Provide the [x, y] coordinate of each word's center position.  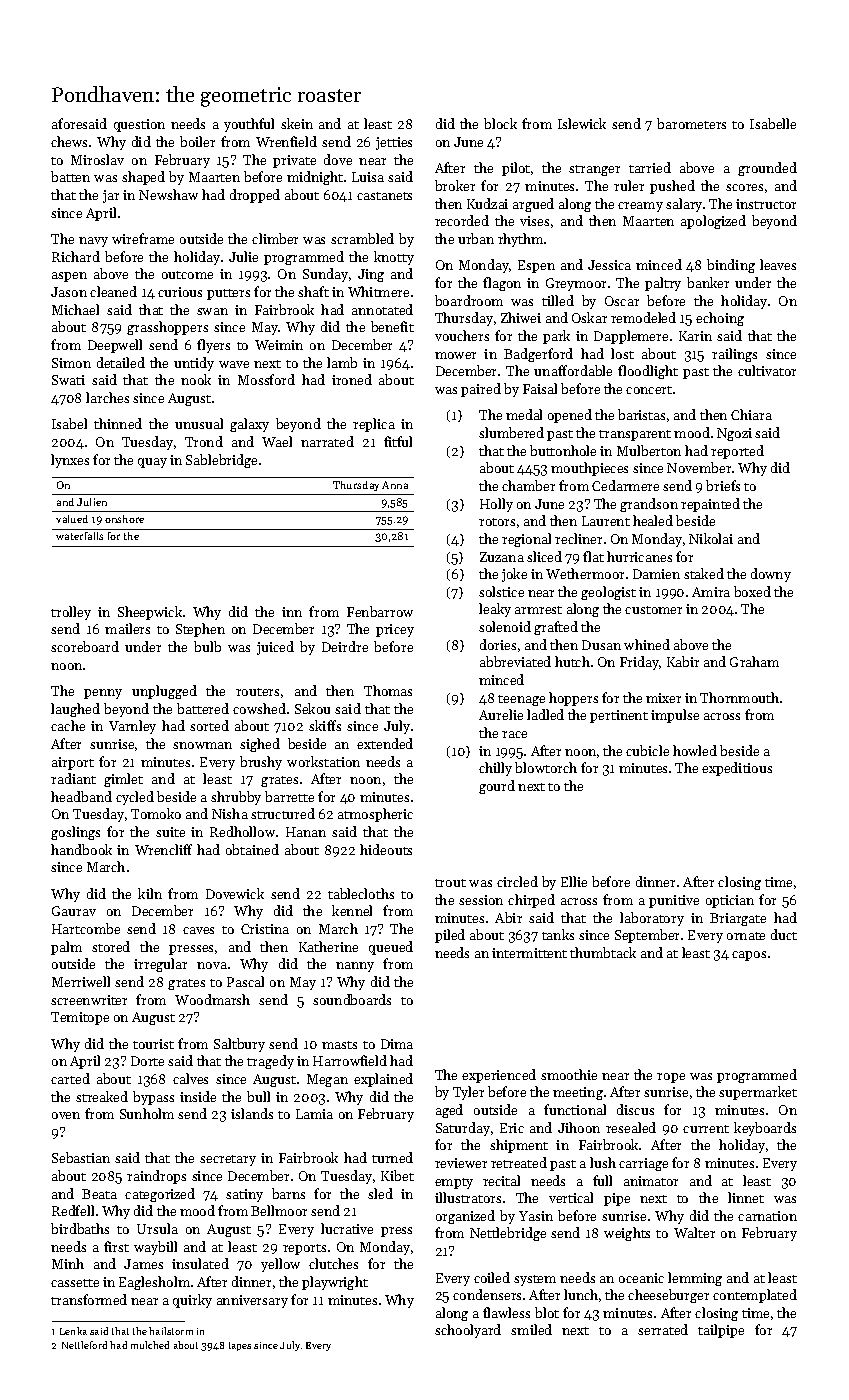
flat [593, 556]
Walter [694, 1232]
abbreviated [515, 661]
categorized [160, 1195]
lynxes [70, 461]
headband [81, 796]
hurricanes [639, 556]
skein [297, 123]
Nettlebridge [508, 1234]
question [139, 125]
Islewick [582, 123]
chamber [528, 485]
